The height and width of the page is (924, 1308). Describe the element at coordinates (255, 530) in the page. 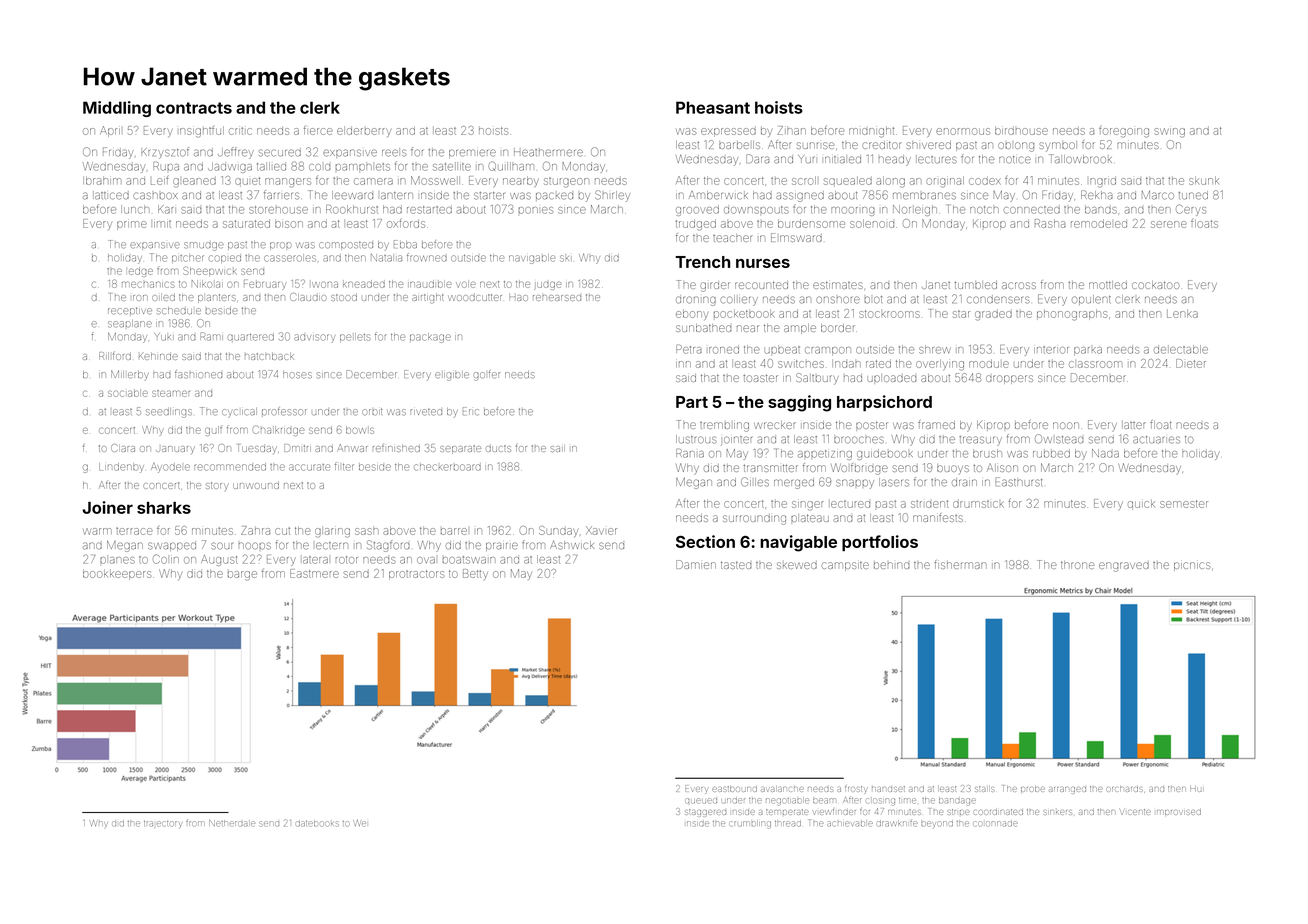

I see `Zahra` at that location.
